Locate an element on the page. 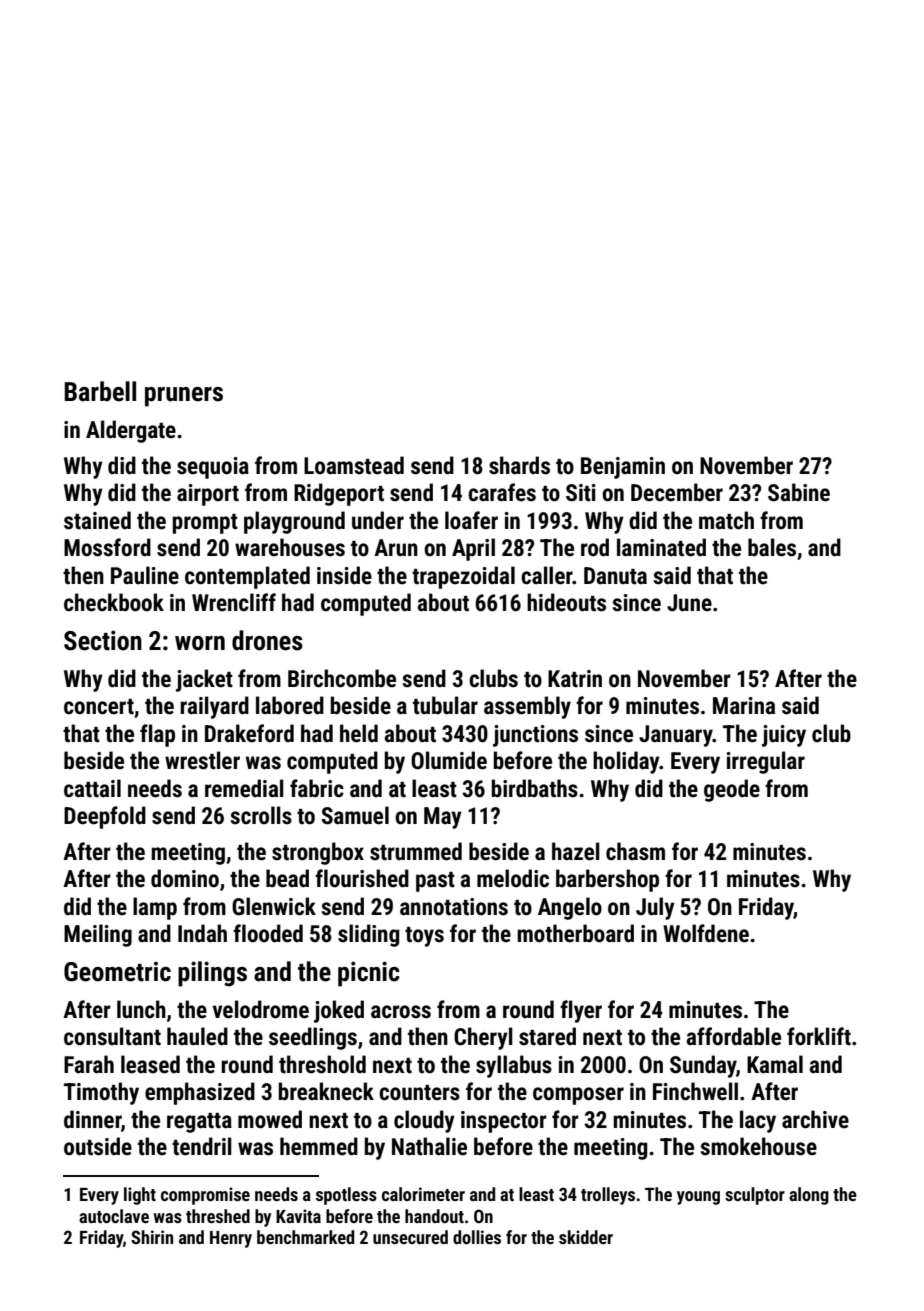  Birchcombe is located at coordinates (342, 678).
